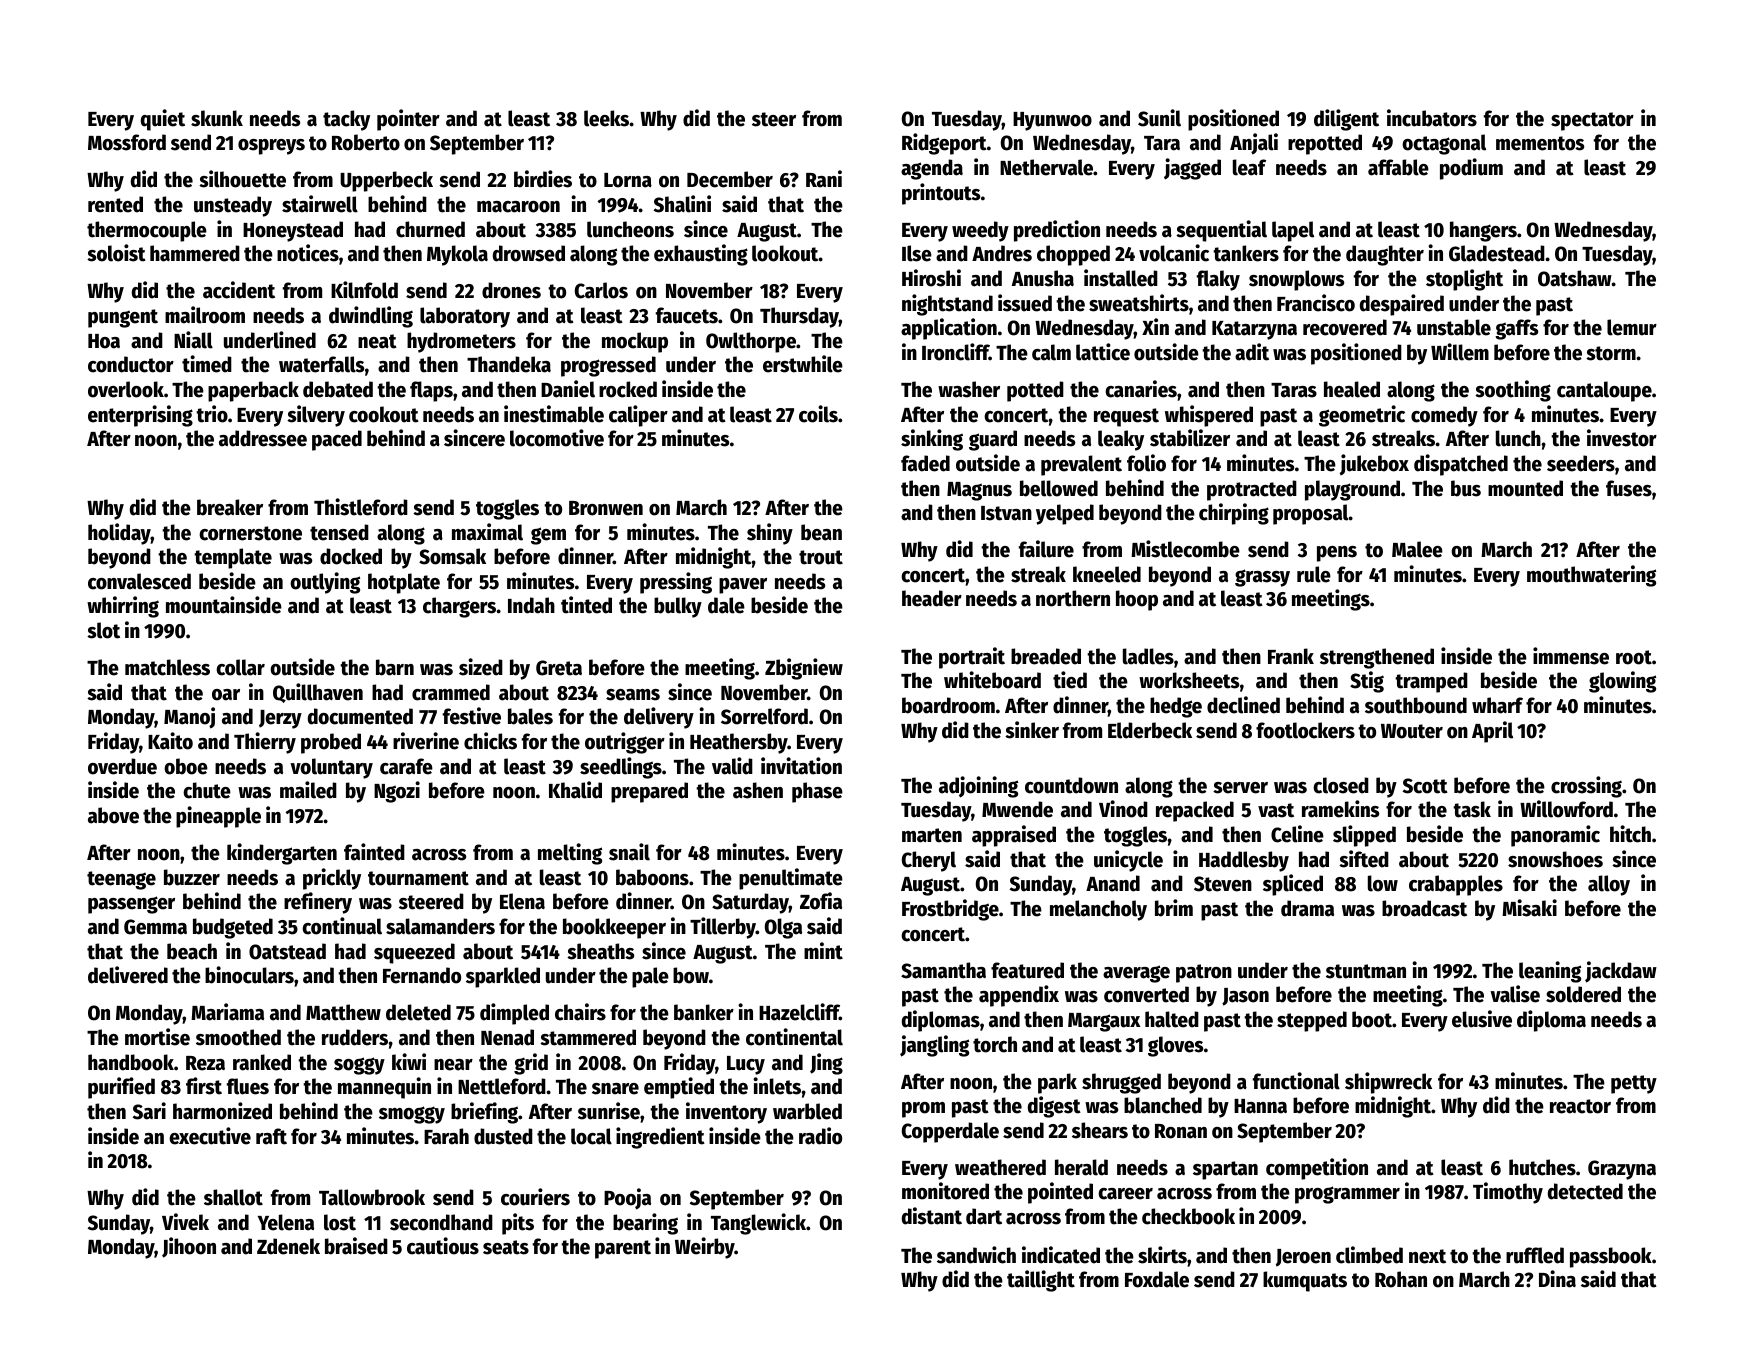 Image resolution: width=1744 pixels, height=1348 pixels. I want to click on Indah, so click(531, 605).
